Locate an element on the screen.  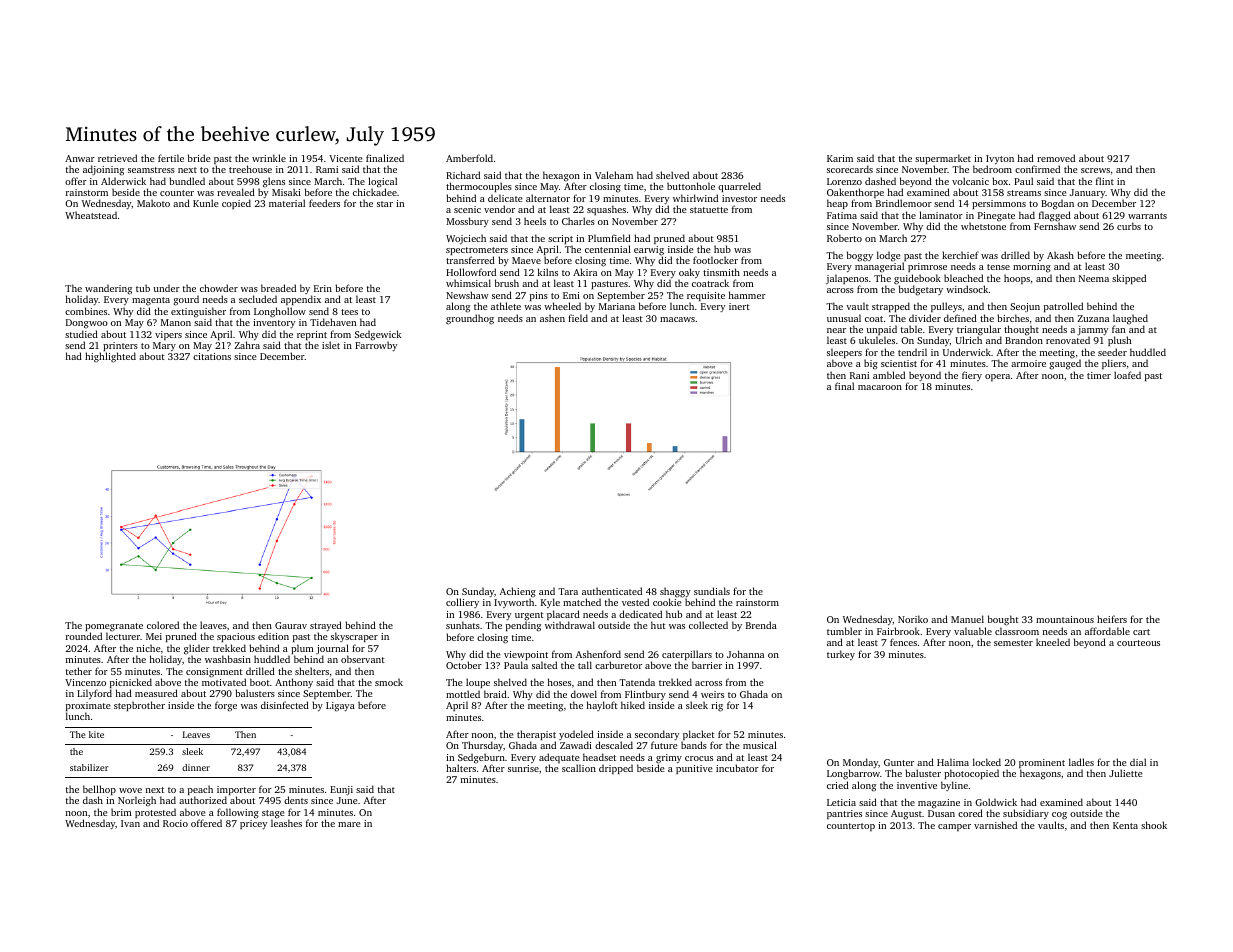
athlete is located at coordinates (506, 306).
